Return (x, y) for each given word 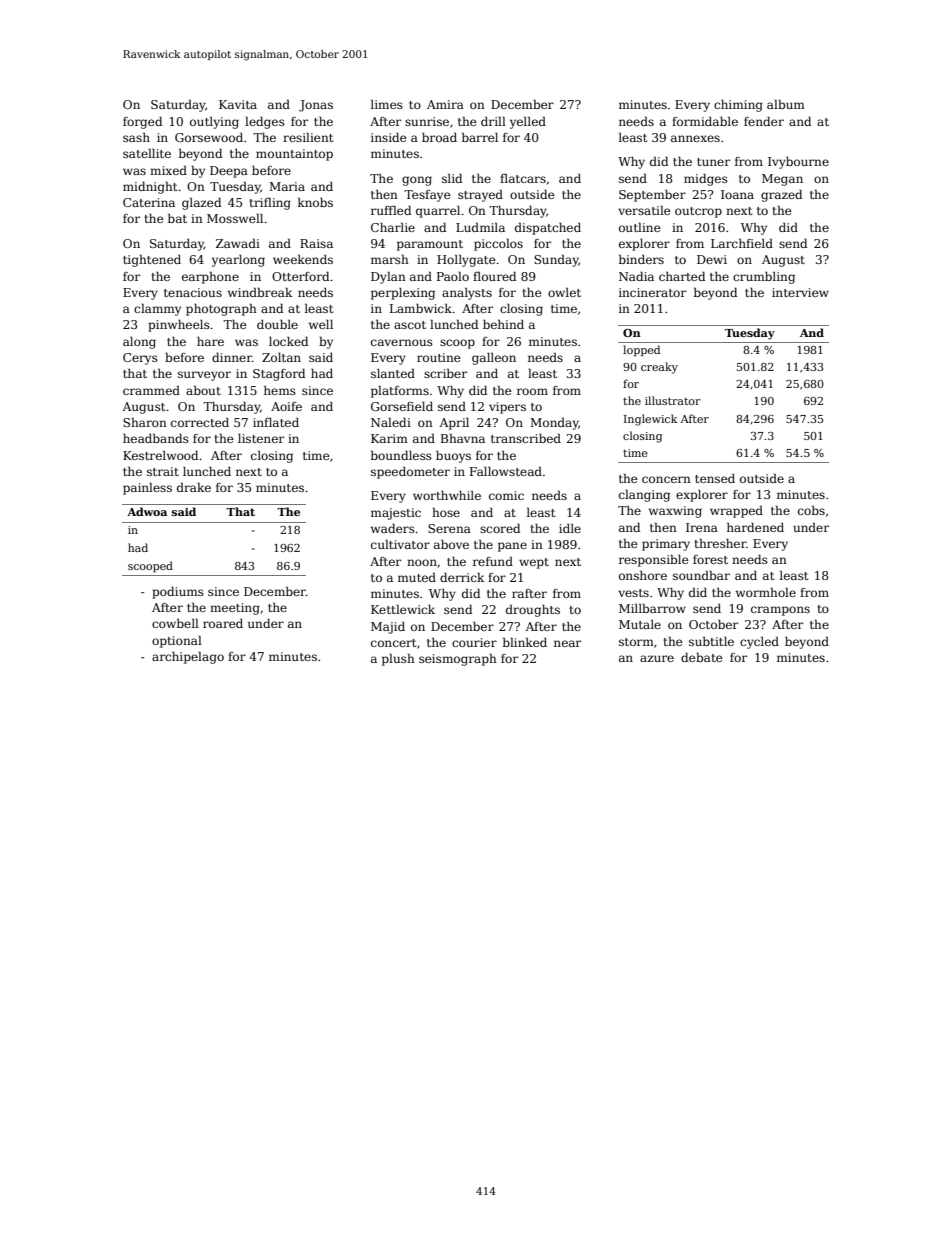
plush (398, 659)
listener (261, 438)
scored (500, 528)
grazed (781, 195)
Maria (287, 186)
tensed (715, 478)
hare (210, 341)
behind (503, 324)
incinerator (652, 292)
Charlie (393, 227)
